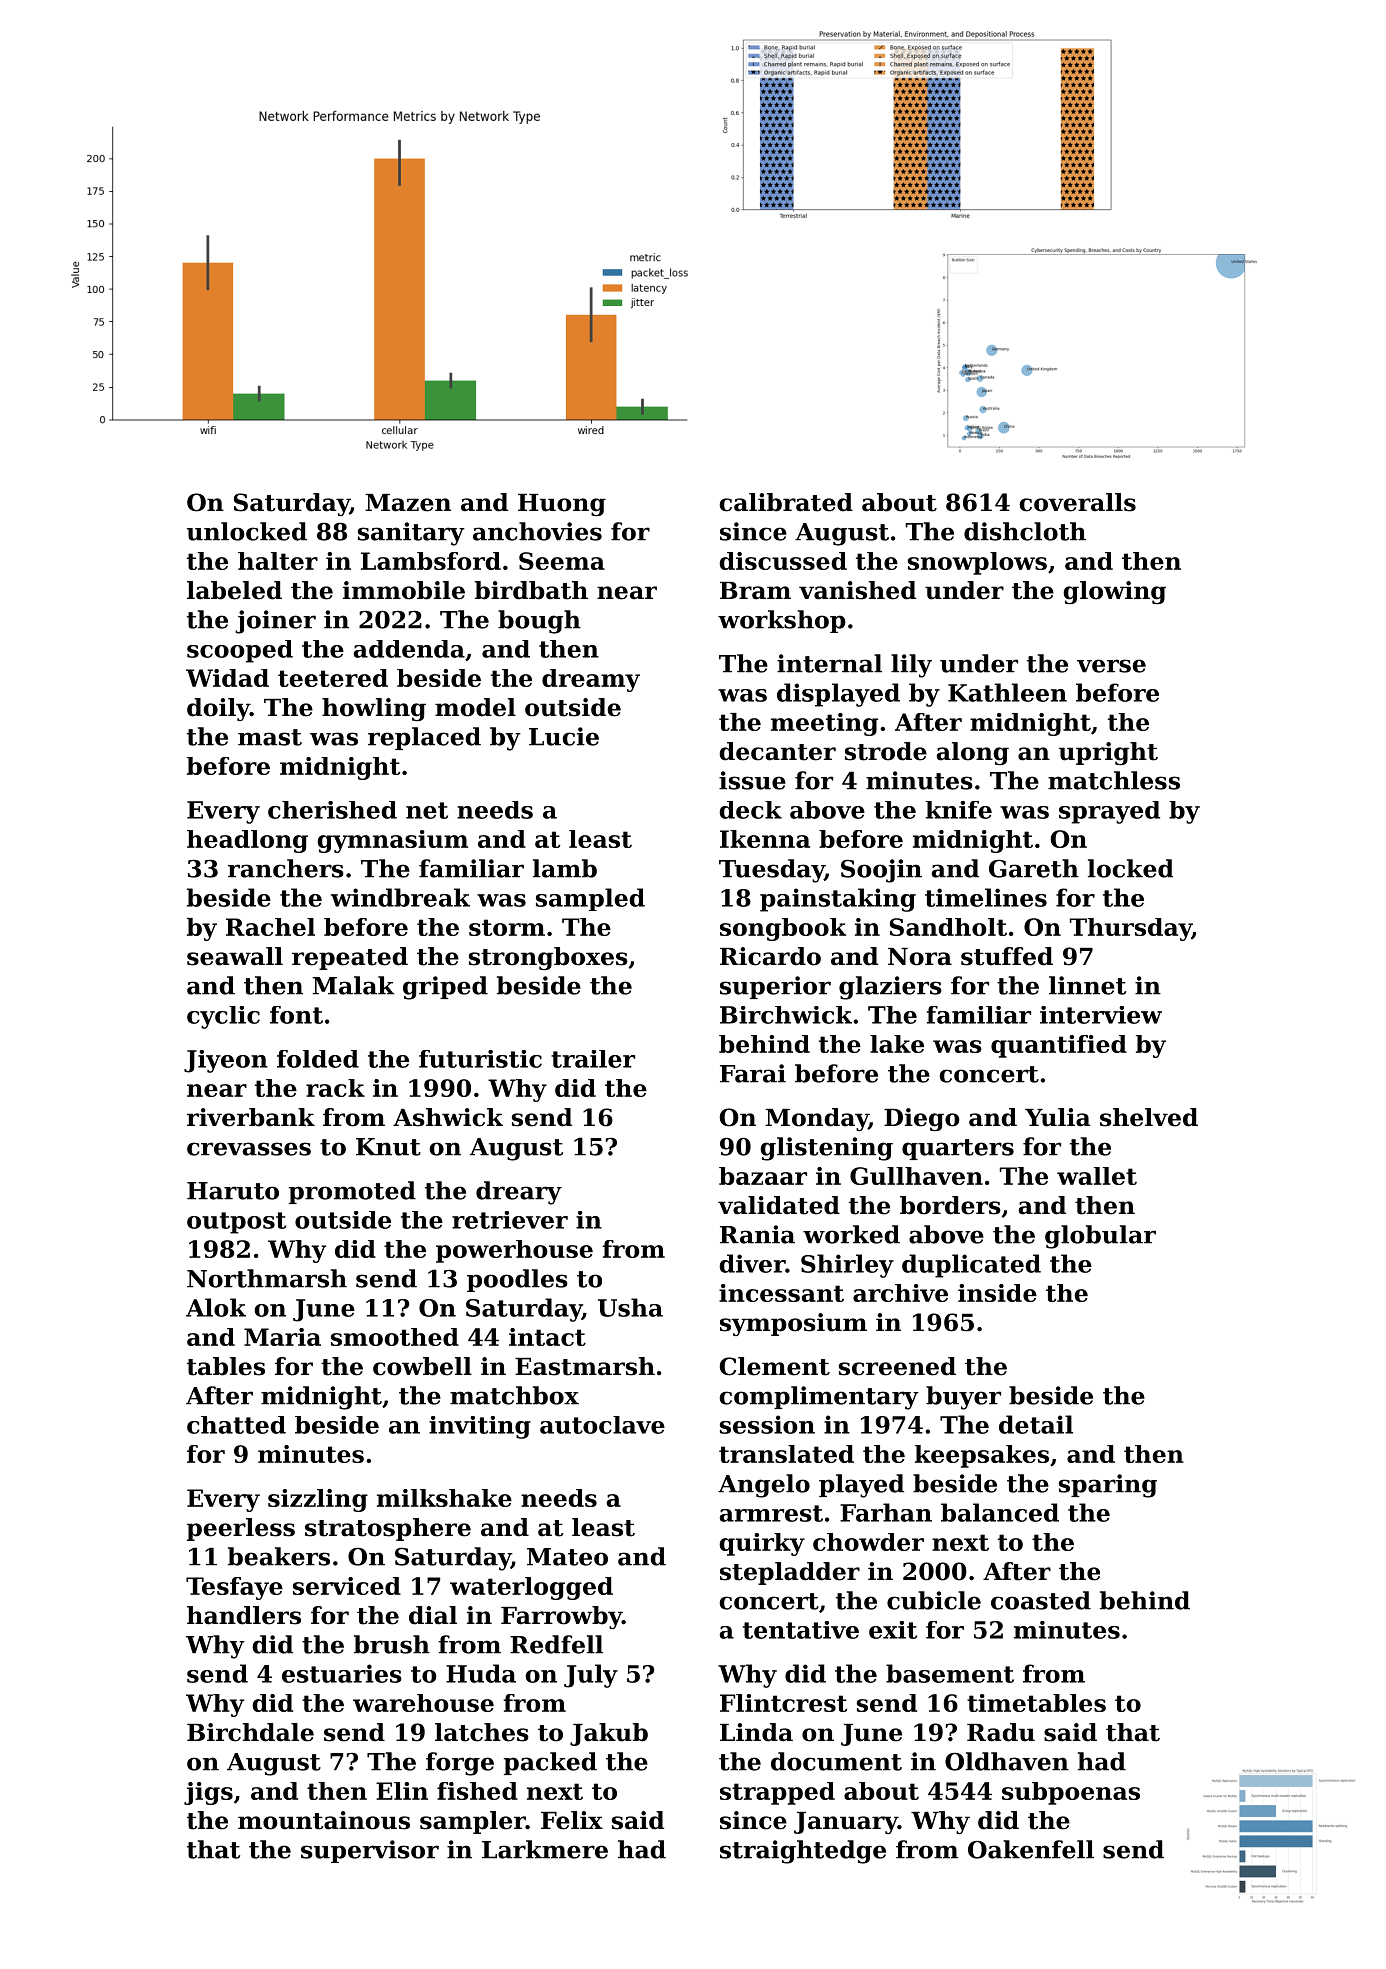 Image resolution: width=1386 pixels, height=1969 pixels. Describe the element at coordinates (1149, 1117) in the screenshot. I see `shelved` at that location.
